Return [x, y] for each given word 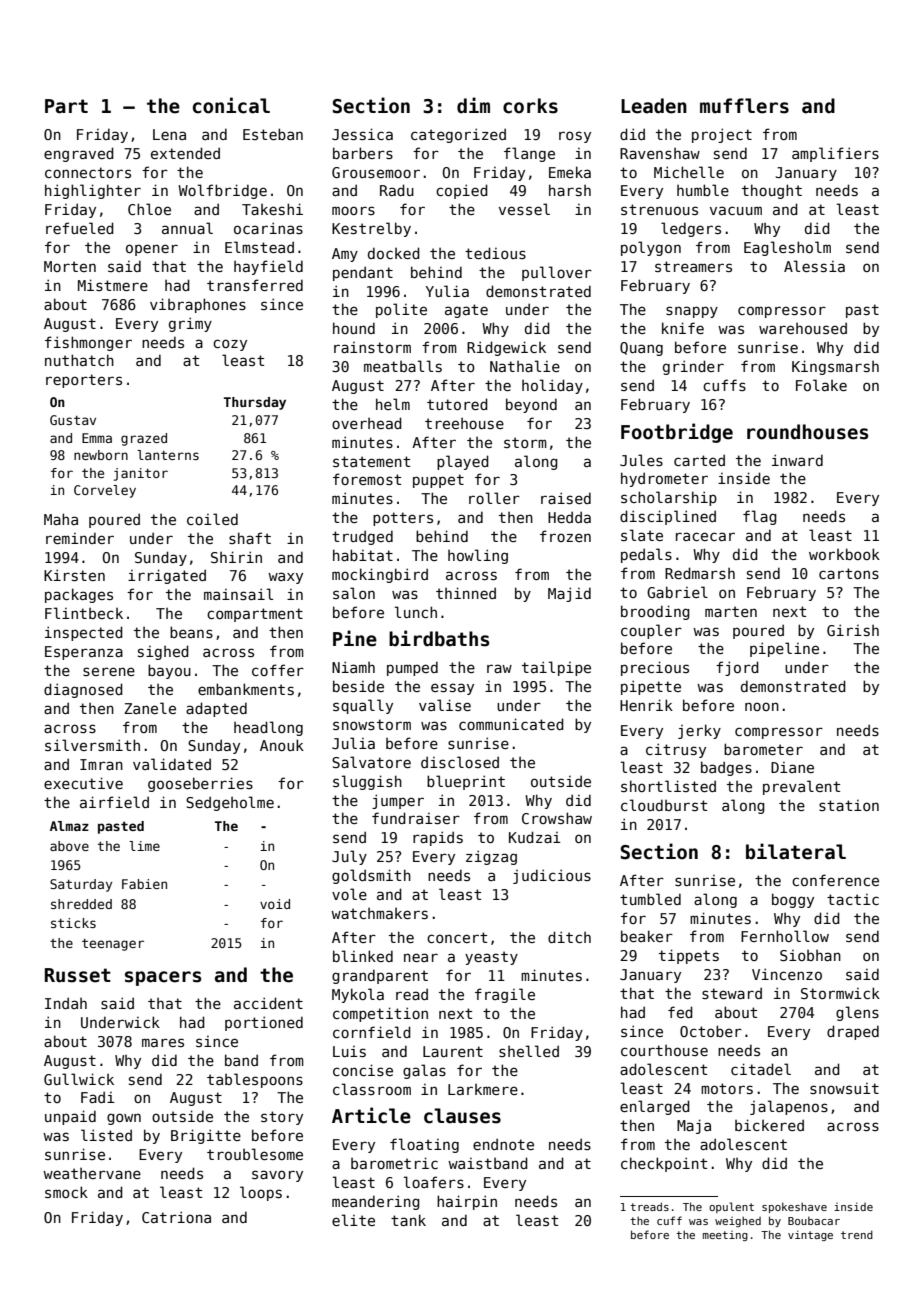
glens [857, 1013]
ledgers [691, 229]
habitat [363, 555]
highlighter [93, 191]
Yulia [447, 291]
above [69, 846]
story [282, 1118]
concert [457, 937]
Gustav [73, 420]
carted [699, 460]
